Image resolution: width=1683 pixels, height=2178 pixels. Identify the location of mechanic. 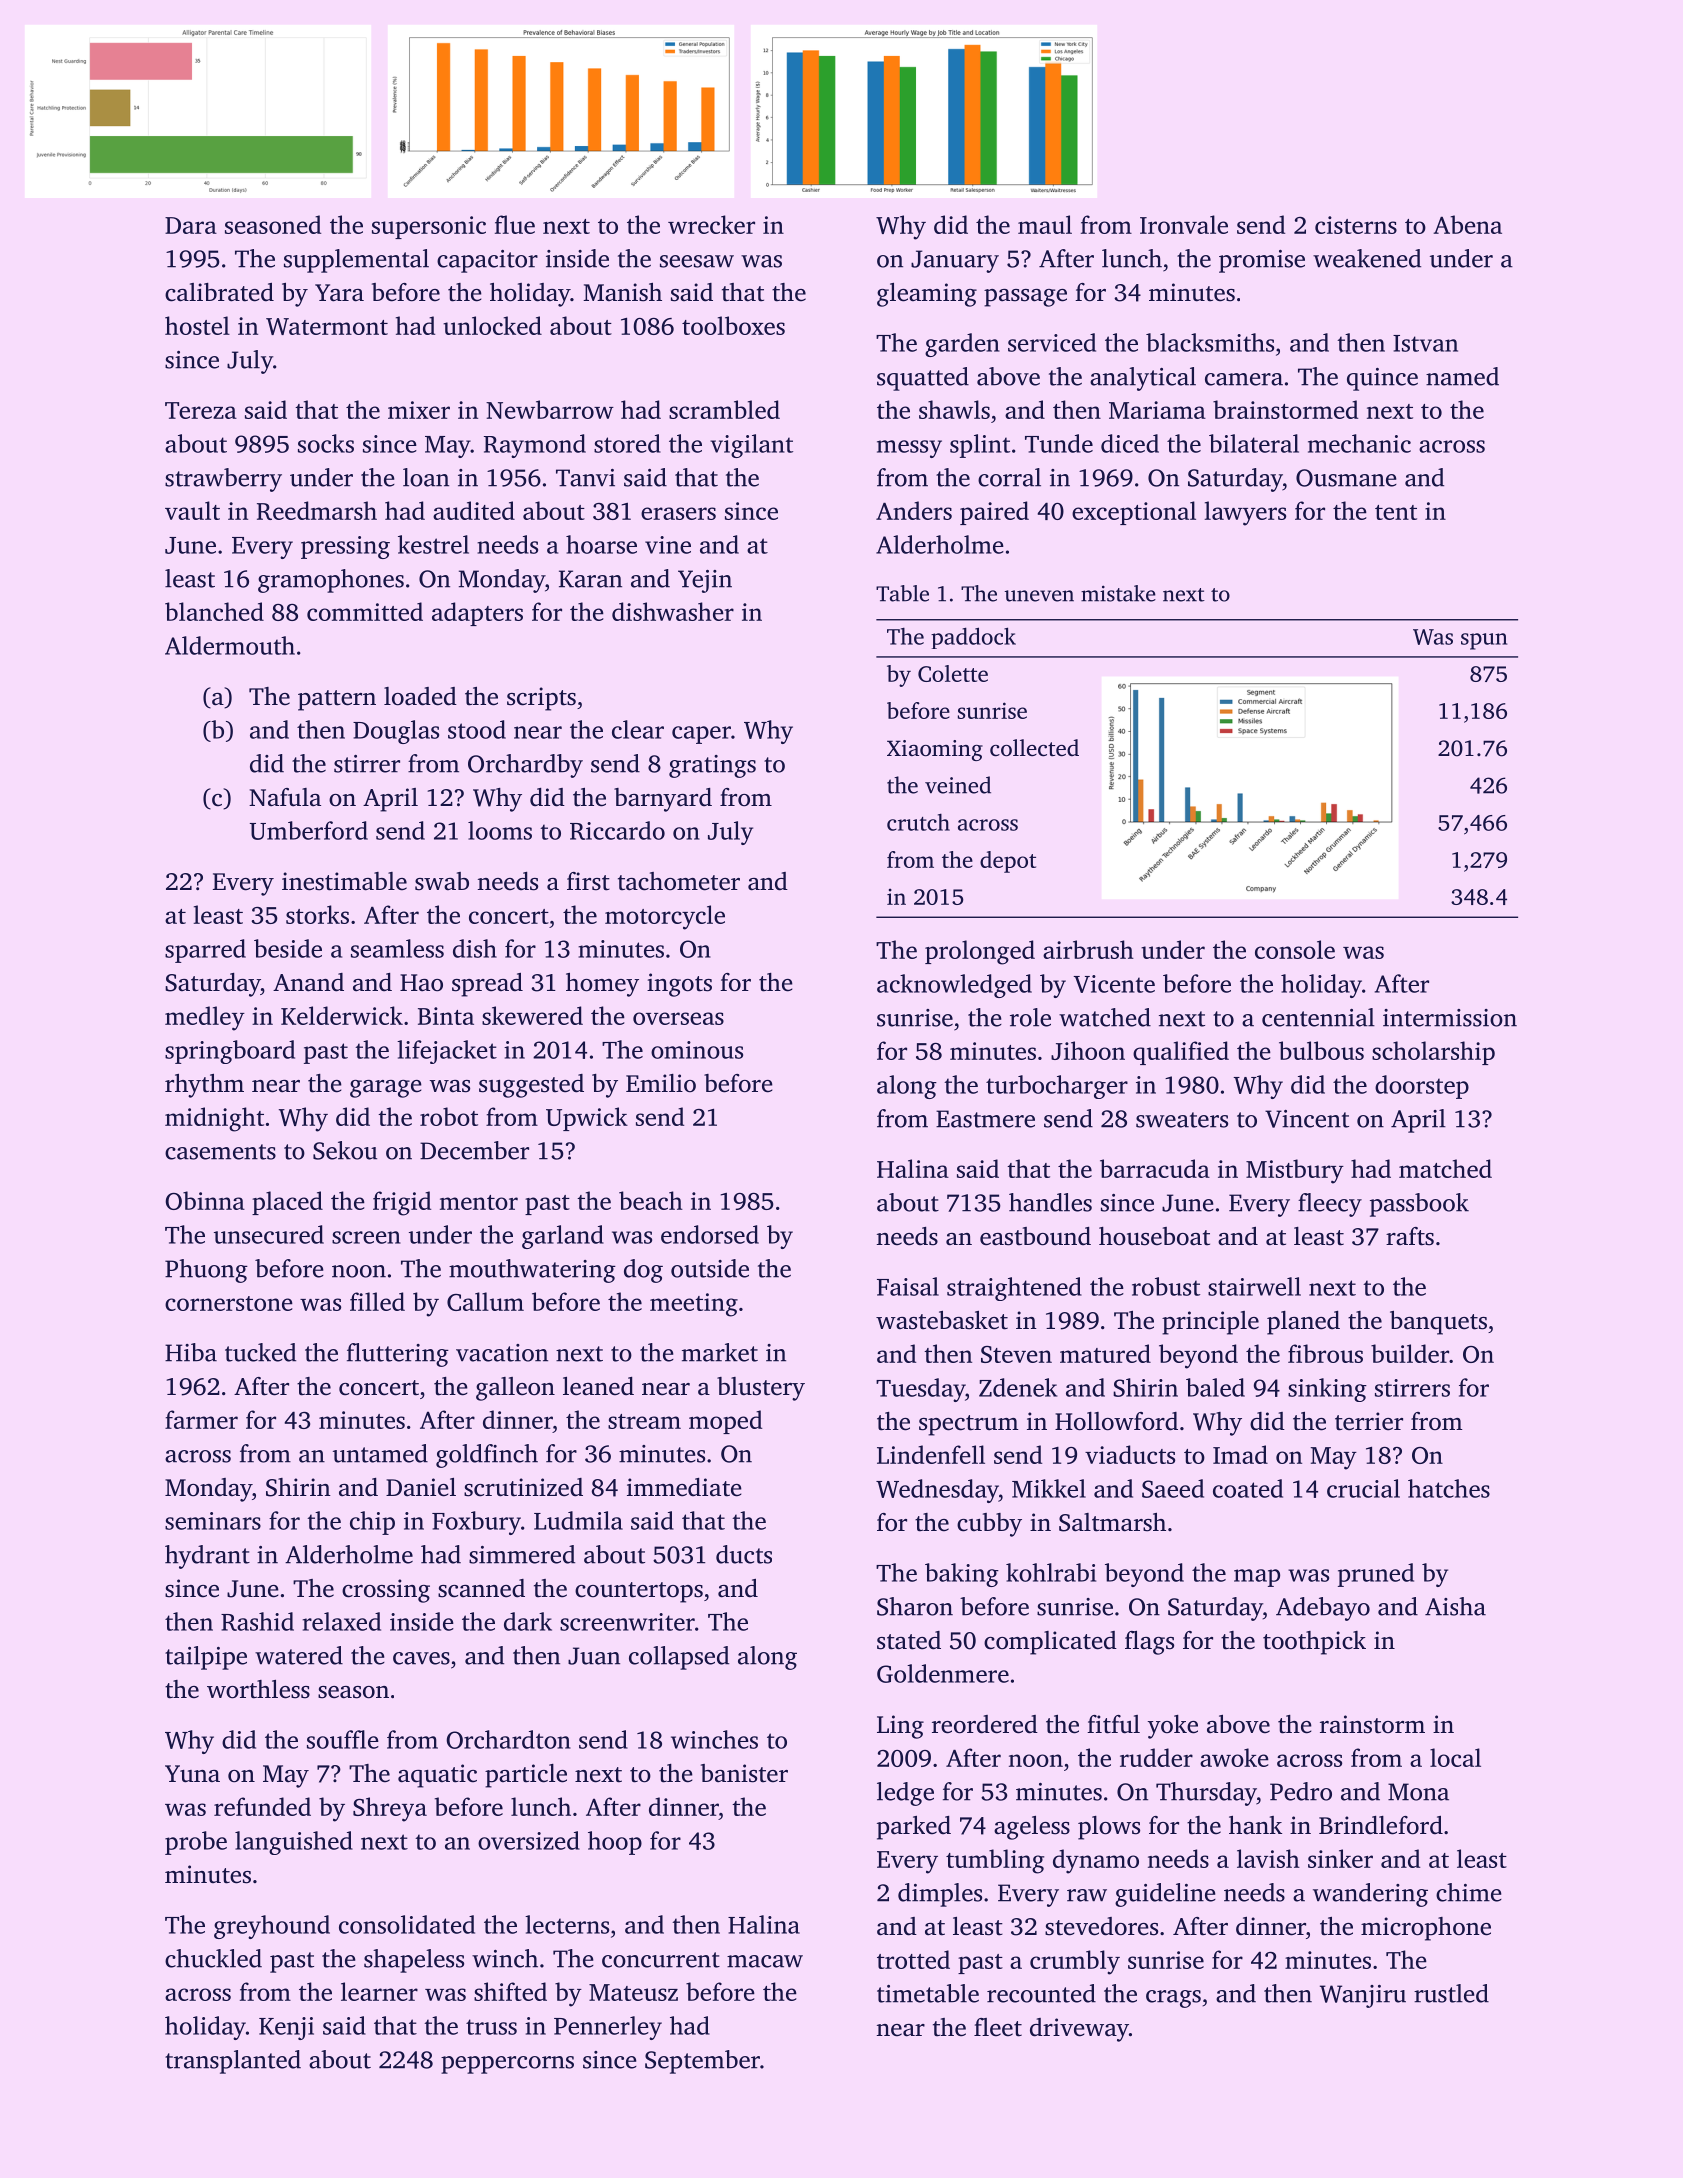
(1359, 443).
